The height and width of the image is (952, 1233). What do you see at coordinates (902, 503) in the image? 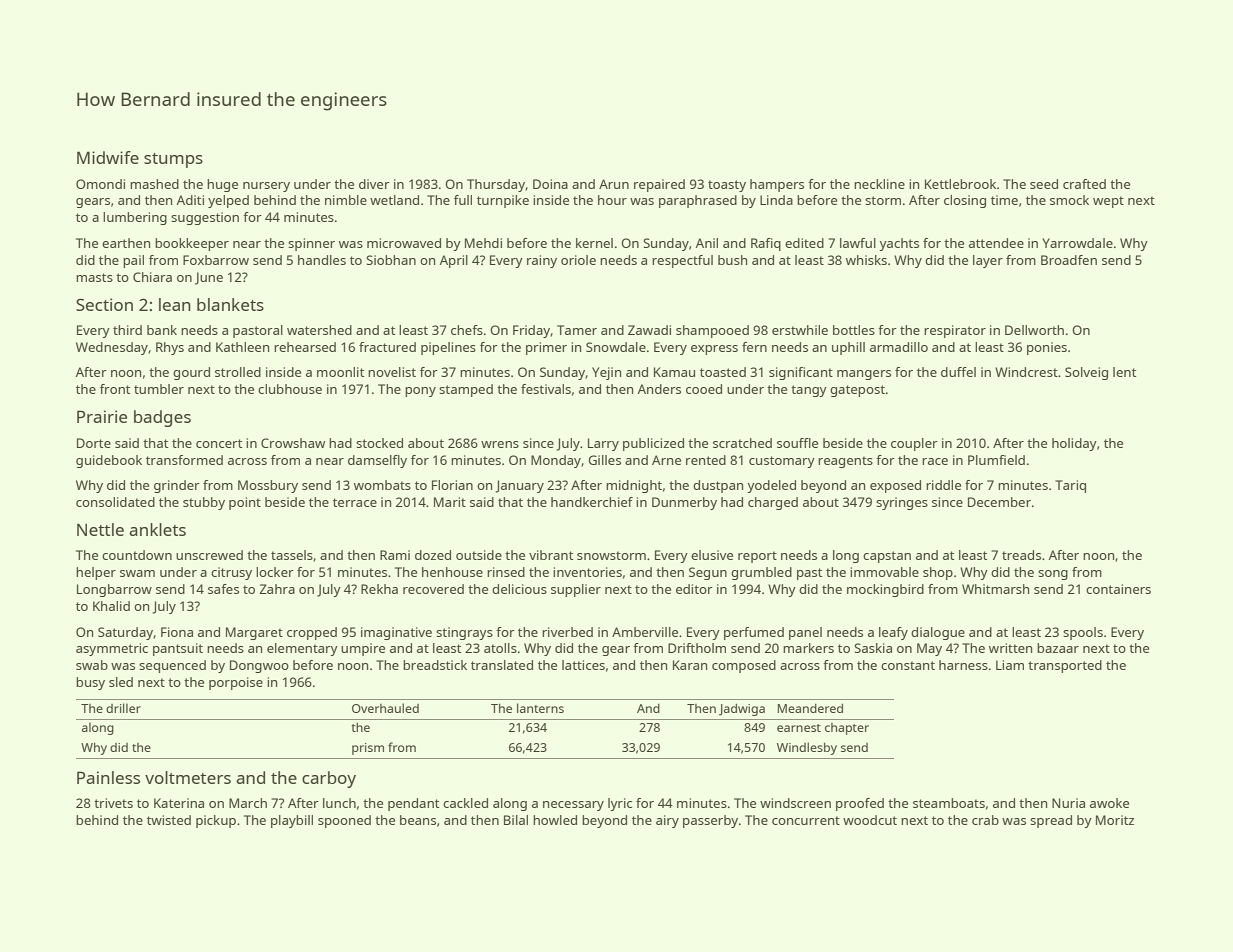
I see `syringes` at bounding box center [902, 503].
